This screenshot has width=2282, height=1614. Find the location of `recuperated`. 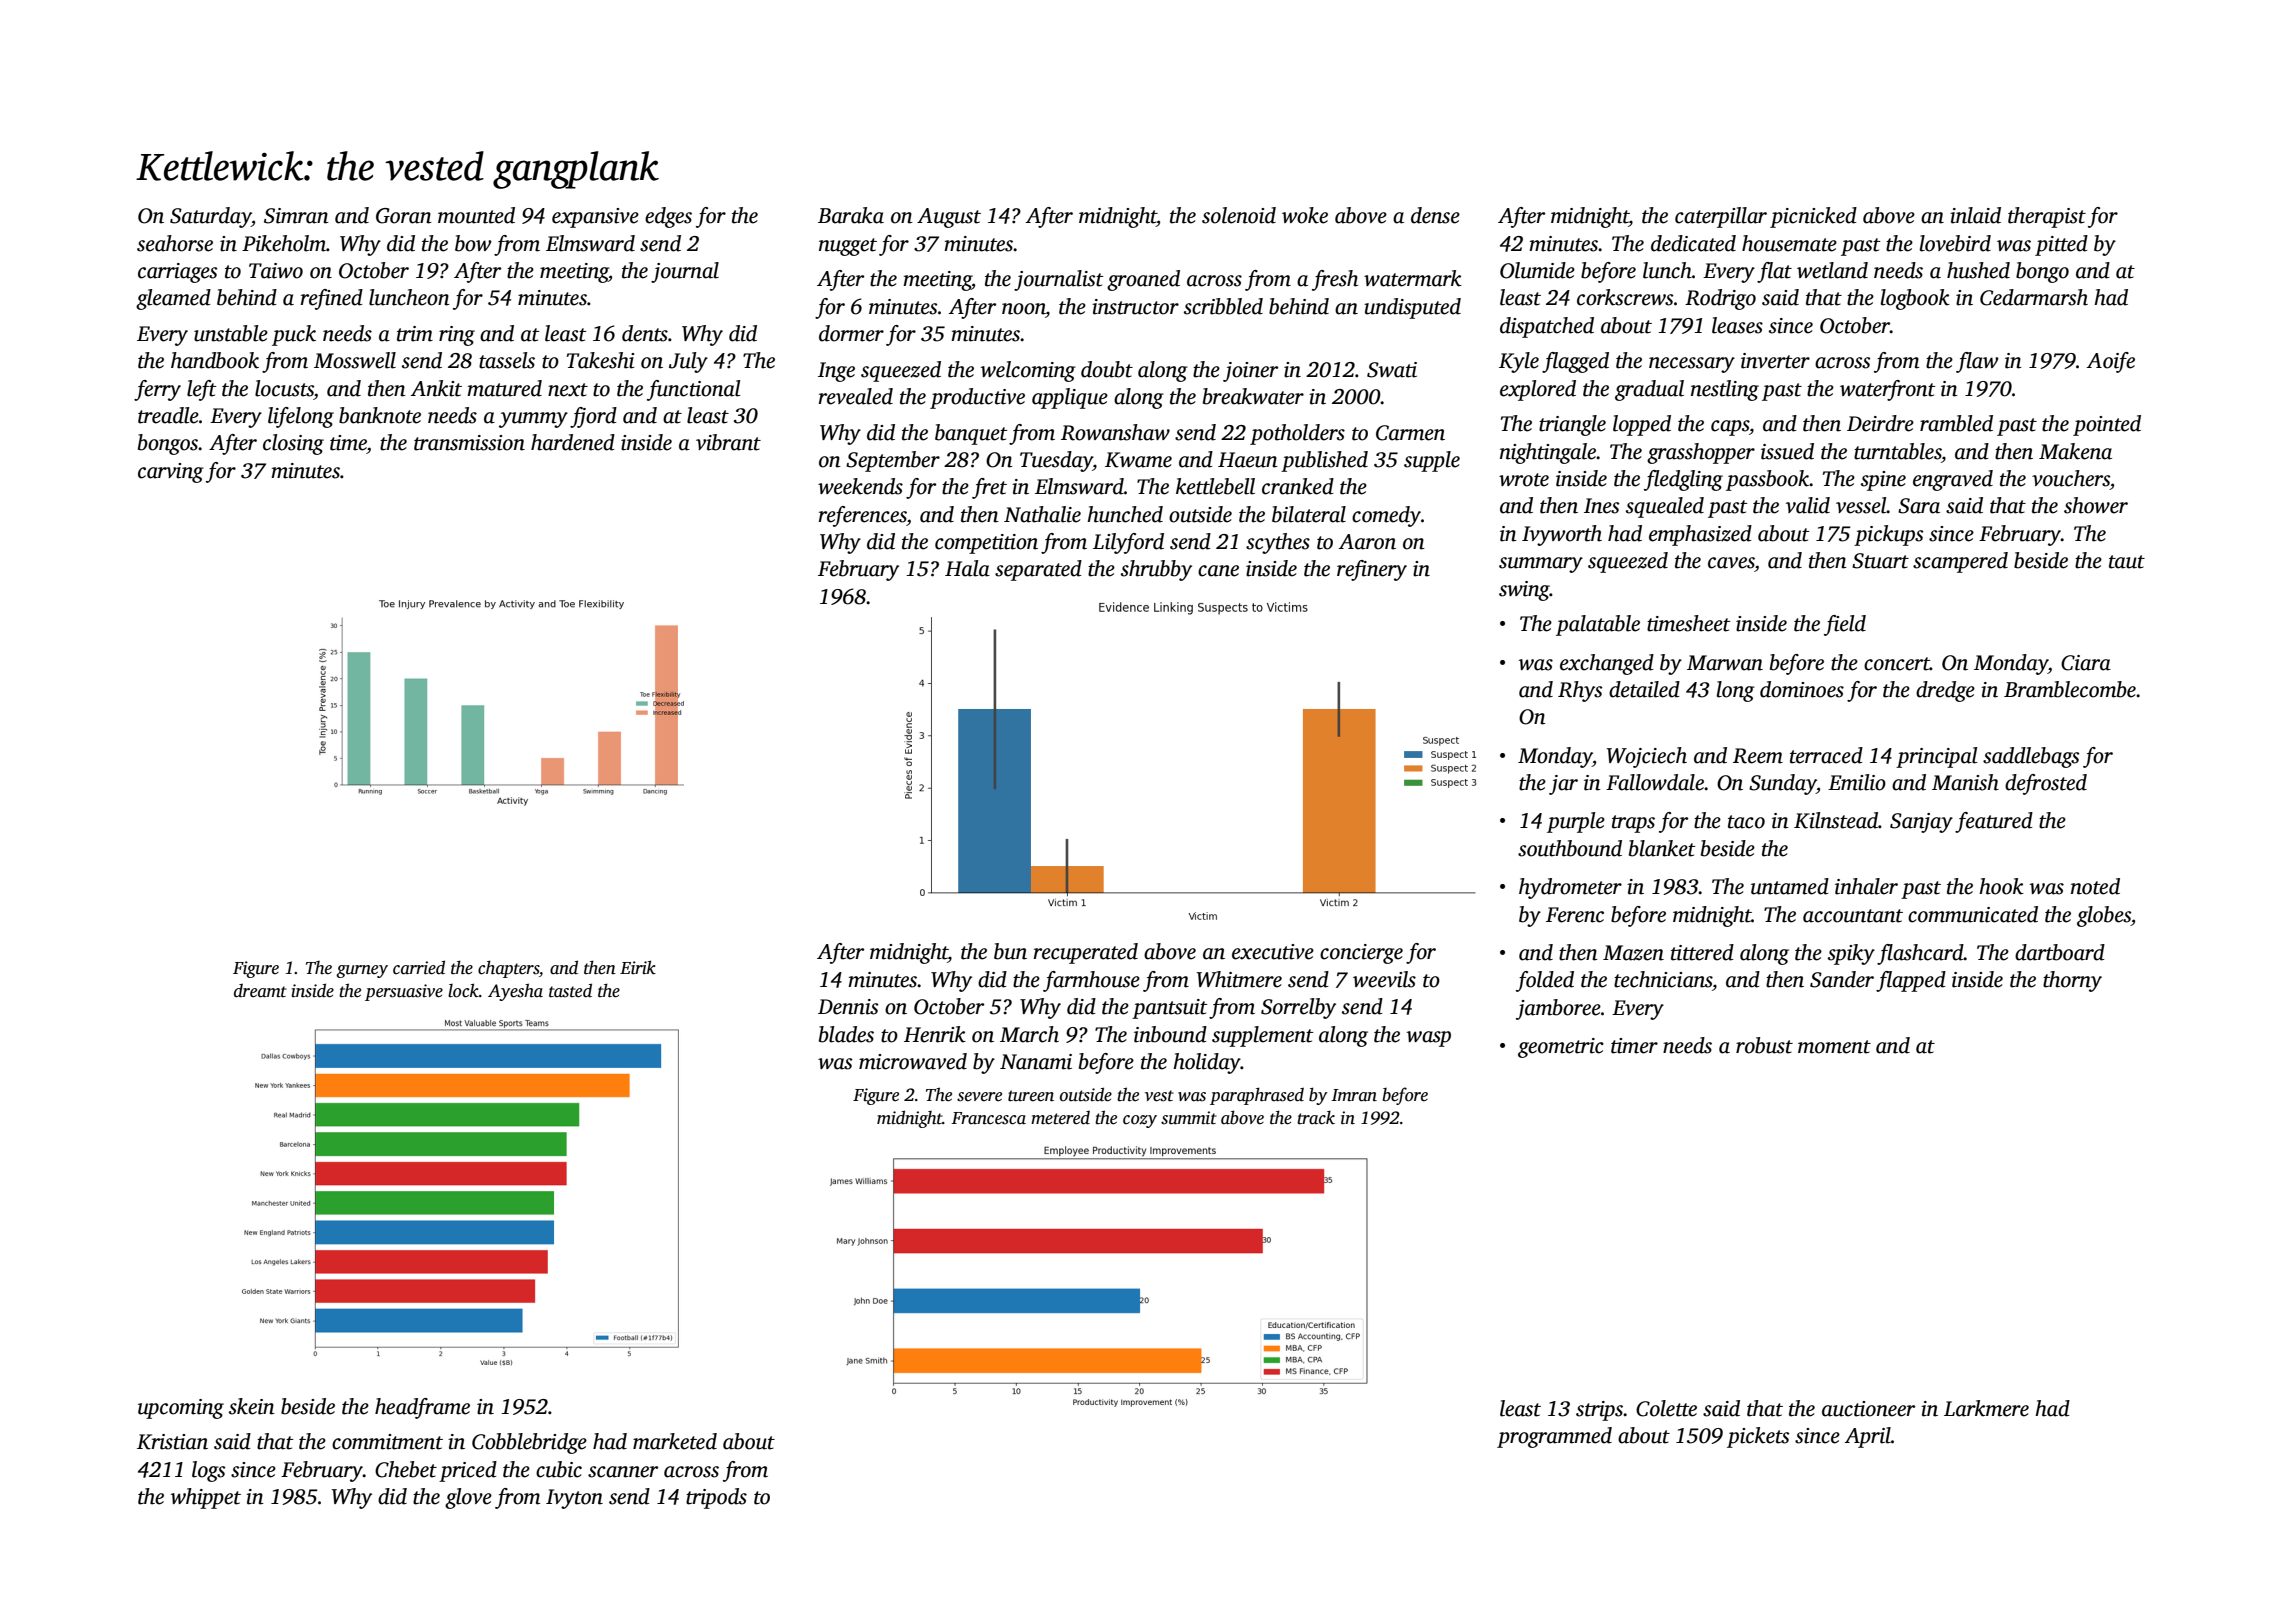

recuperated is located at coordinates (1085, 953).
